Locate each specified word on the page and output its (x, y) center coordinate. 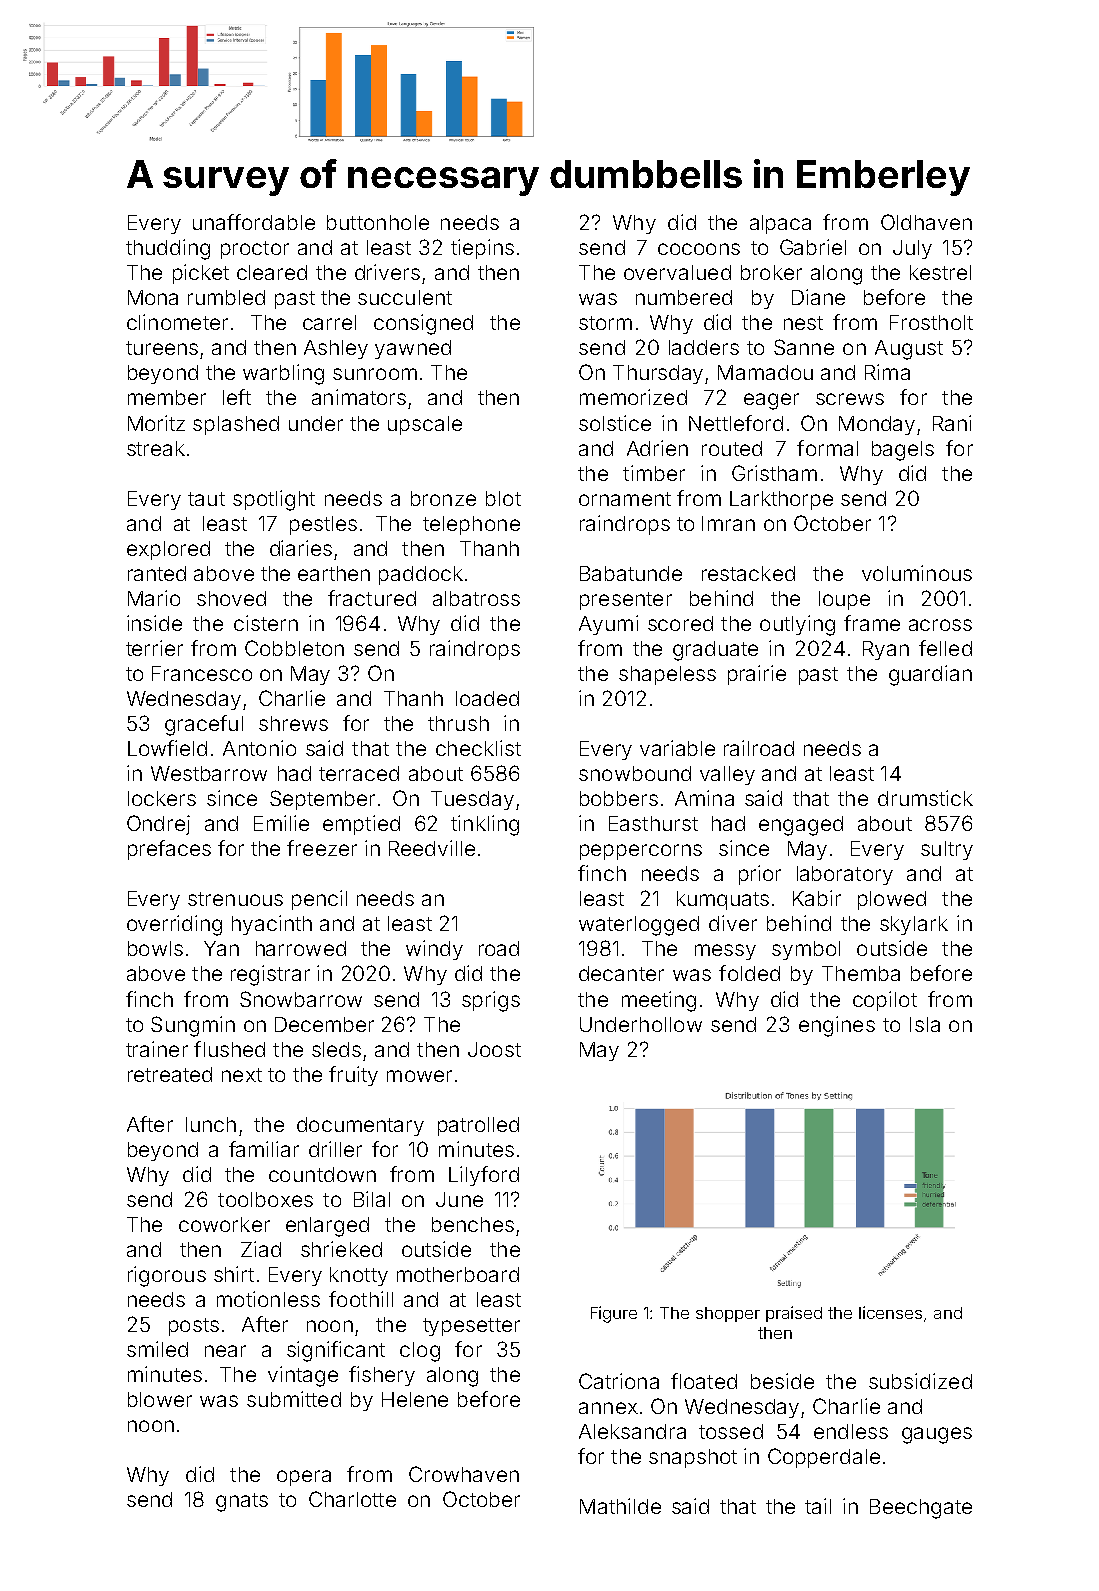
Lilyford (484, 1176)
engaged (801, 826)
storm (605, 323)
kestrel (940, 272)
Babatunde (631, 573)
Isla (925, 1024)
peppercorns (641, 852)
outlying (797, 625)
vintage (303, 1376)
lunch (211, 1124)
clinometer (177, 322)
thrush (458, 723)
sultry (947, 850)
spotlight (274, 500)
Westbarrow (209, 773)
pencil (319, 900)
